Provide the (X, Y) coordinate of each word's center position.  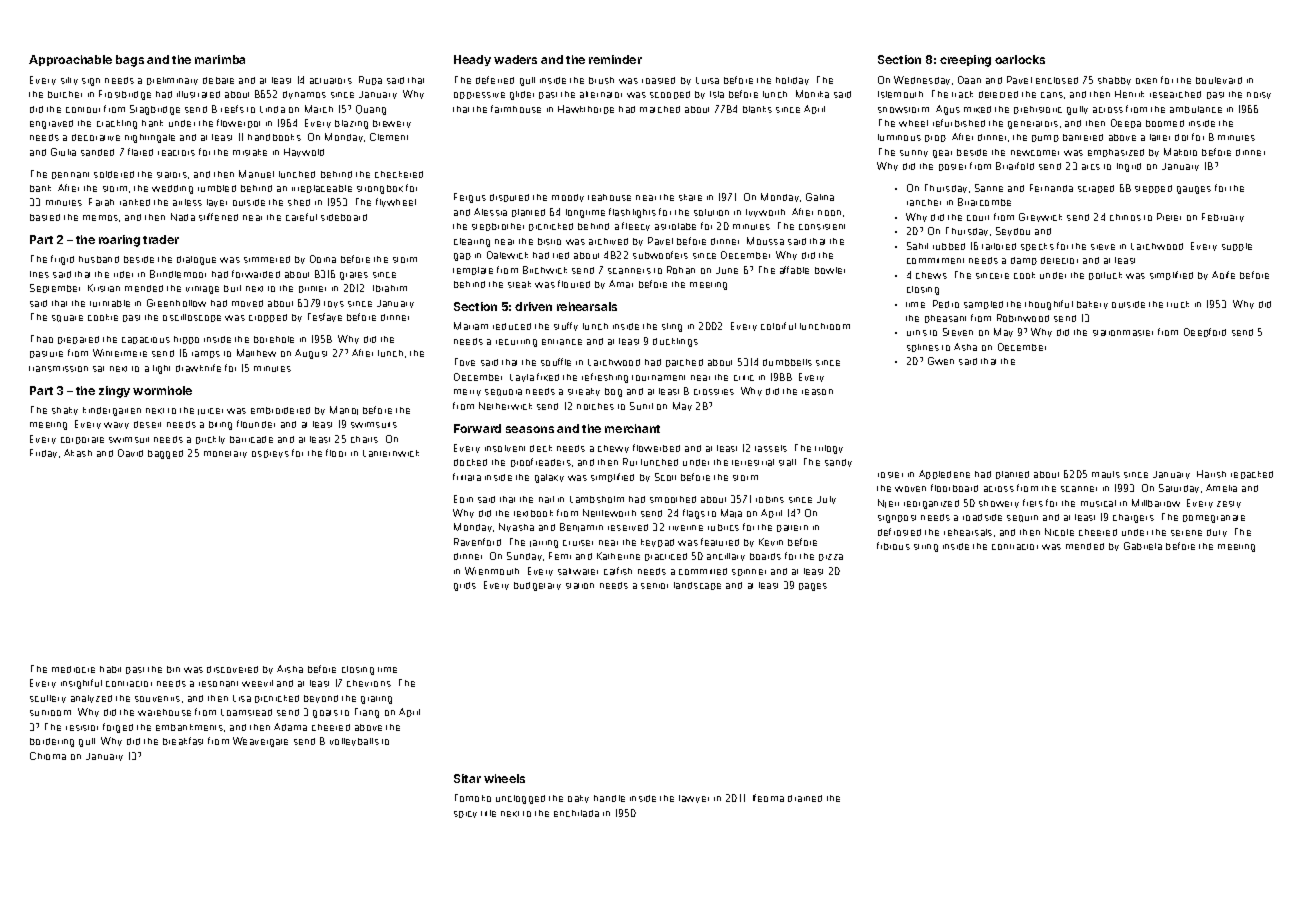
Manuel (256, 174)
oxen (1146, 81)
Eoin (463, 499)
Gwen (941, 361)
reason (817, 392)
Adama (290, 727)
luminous (899, 137)
